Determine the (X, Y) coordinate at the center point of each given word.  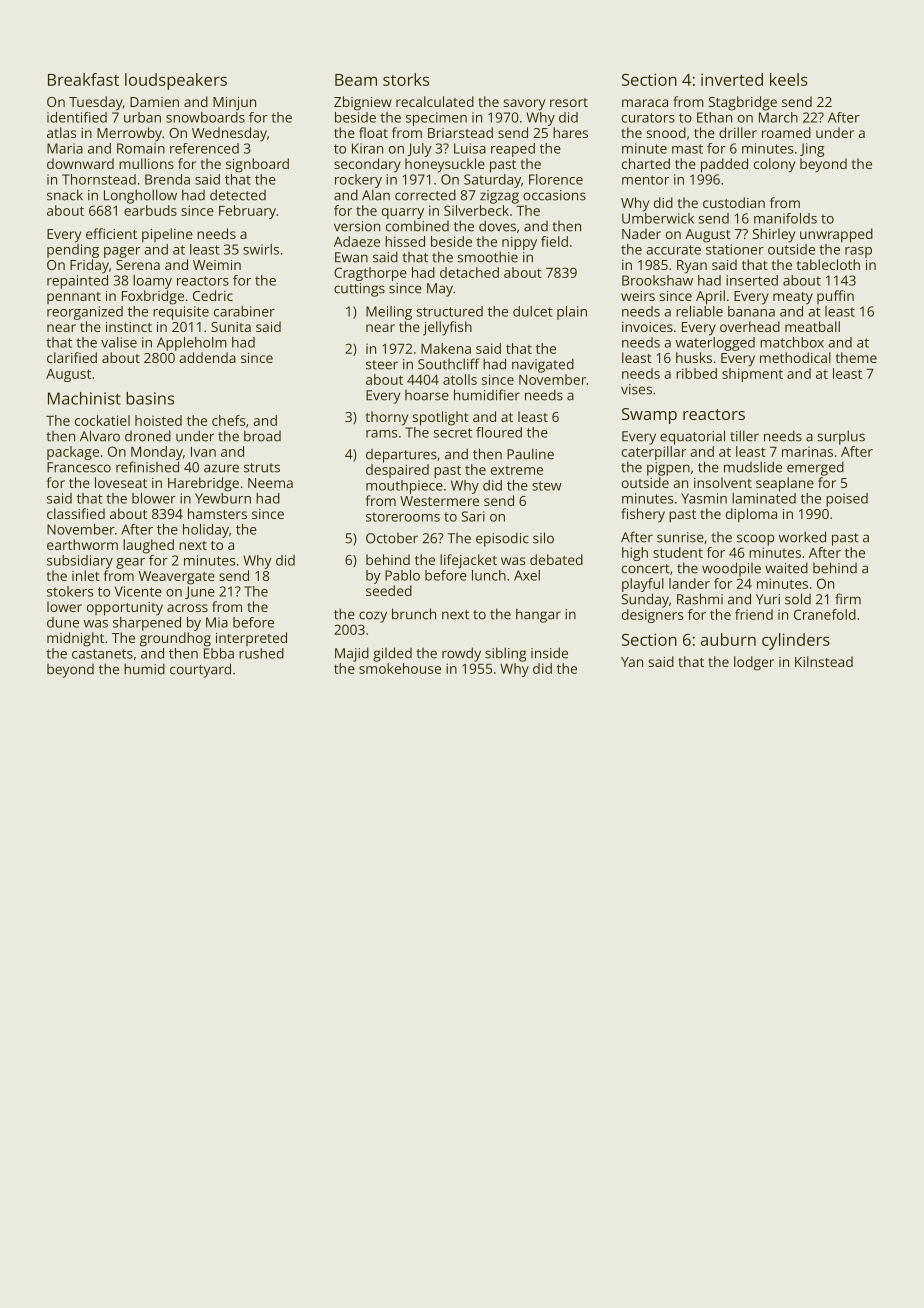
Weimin (217, 265)
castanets (102, 654)
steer (382, 365)
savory (524, 105)
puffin (835, 297)
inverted (732, 79)
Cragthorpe (370, 274)
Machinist (84, 398)
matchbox (792, 342)
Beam (356, 80)
